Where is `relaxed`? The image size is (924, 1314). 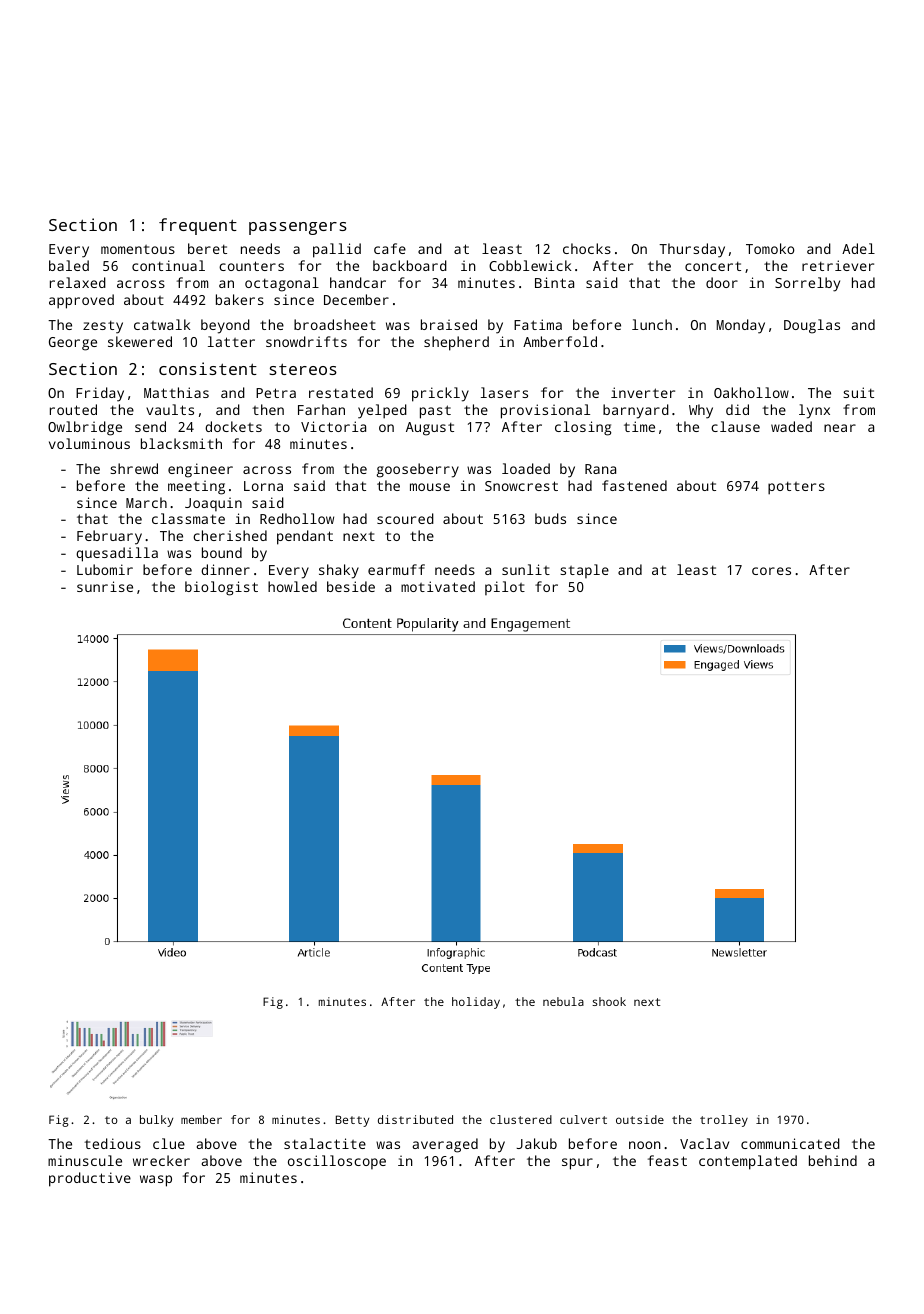 relaxed is located at coordinates (78, 282).
